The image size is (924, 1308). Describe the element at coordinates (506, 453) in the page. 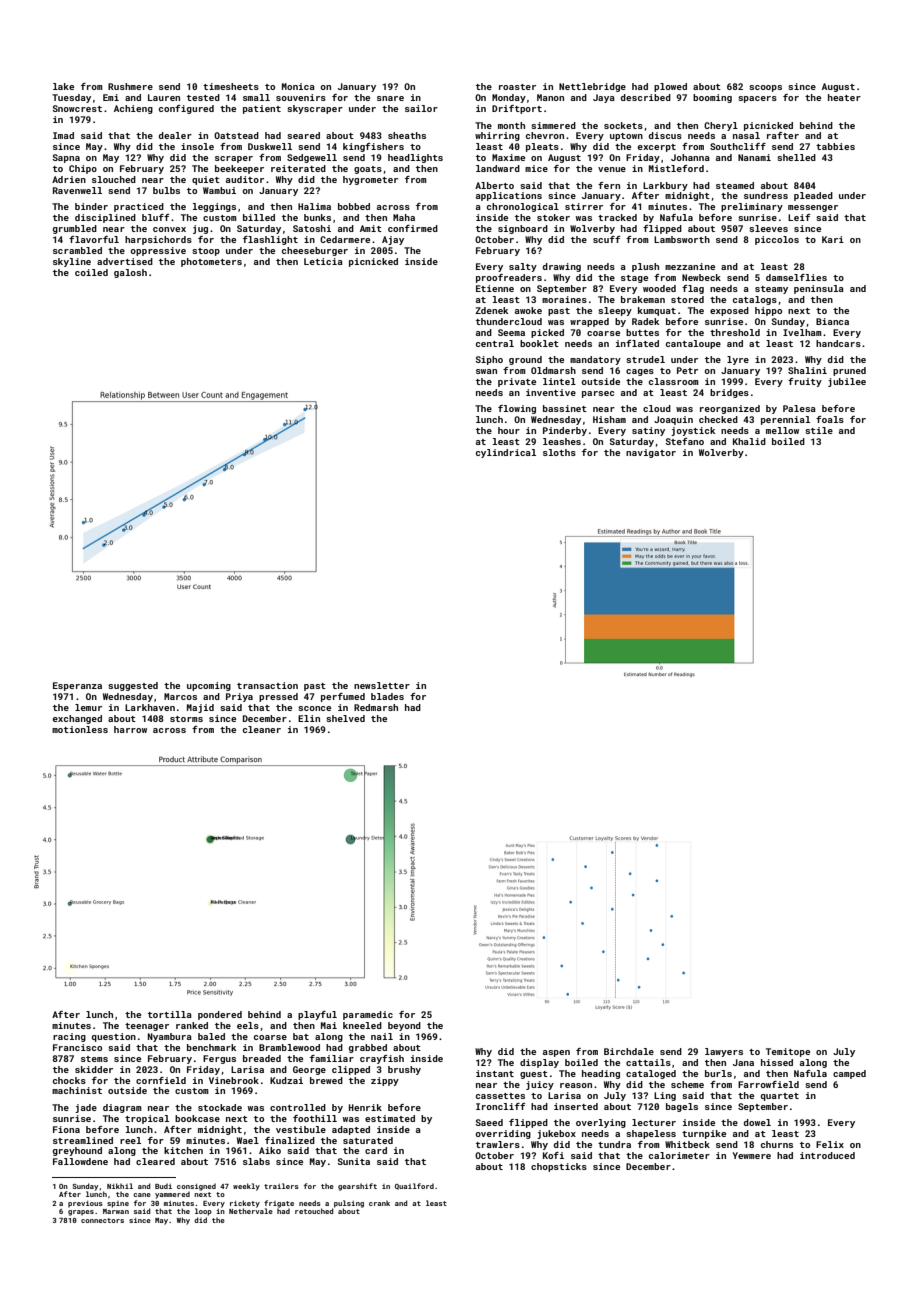

I see `cylindrical` at that location.
